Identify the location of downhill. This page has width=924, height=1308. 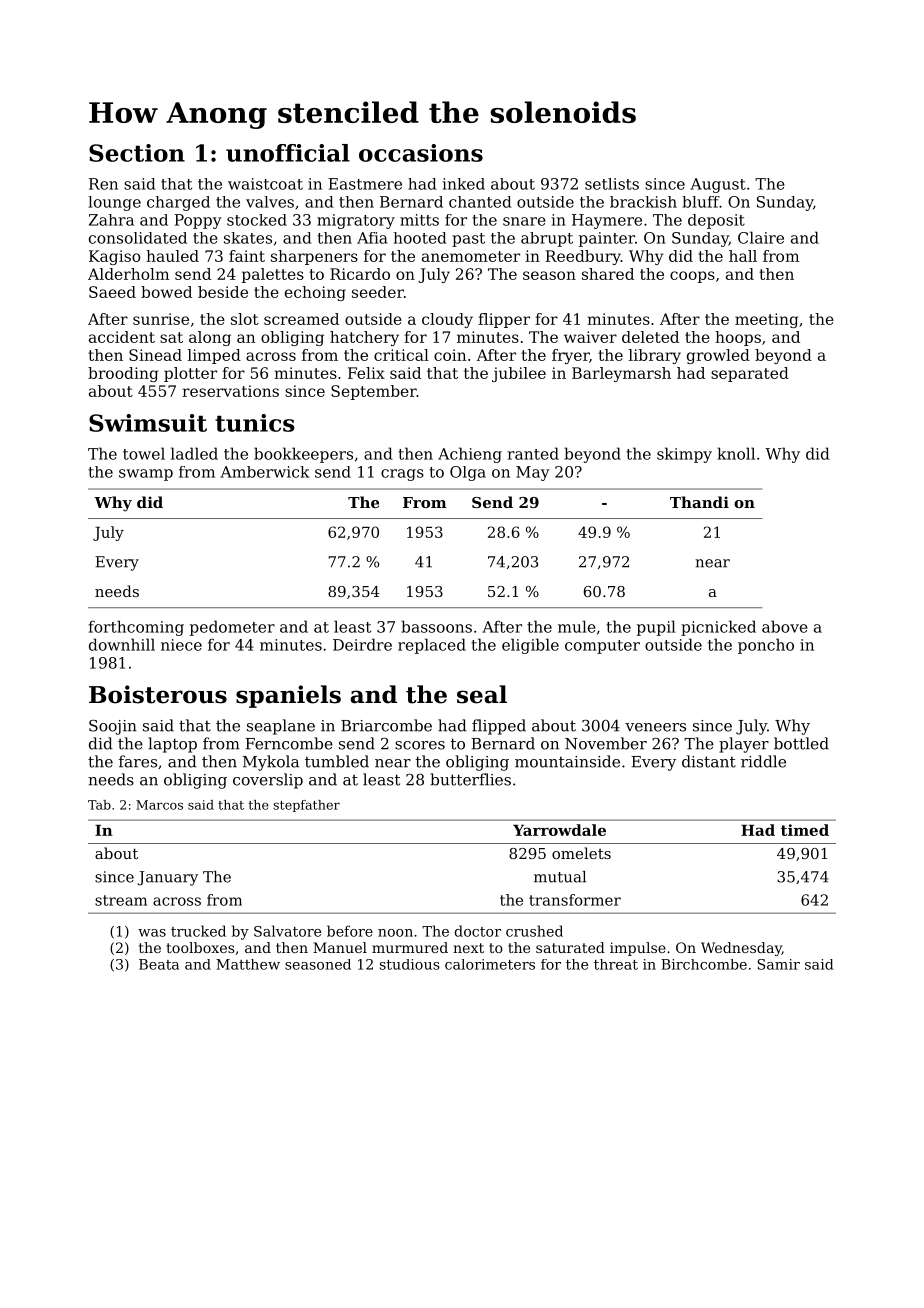
(122, 644).
